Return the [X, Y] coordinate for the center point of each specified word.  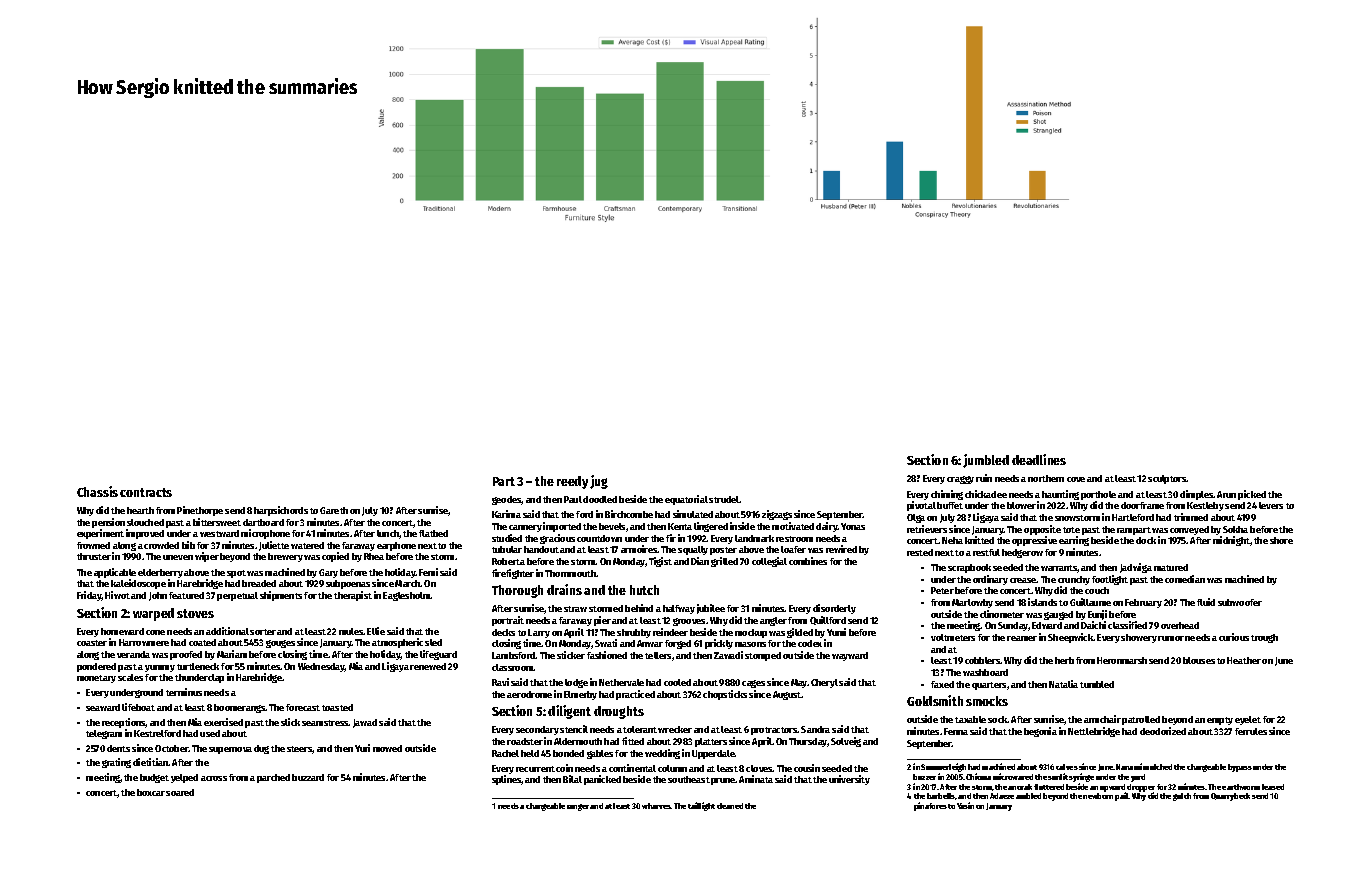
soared [180, 792]
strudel [724, 499]
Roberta [508, 561]
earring [1074, 541]
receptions [124, 723]
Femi [428, 572]
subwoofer [1240, 602]
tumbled [1097, 684]
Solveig [846, 742]
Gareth [334, 510]
